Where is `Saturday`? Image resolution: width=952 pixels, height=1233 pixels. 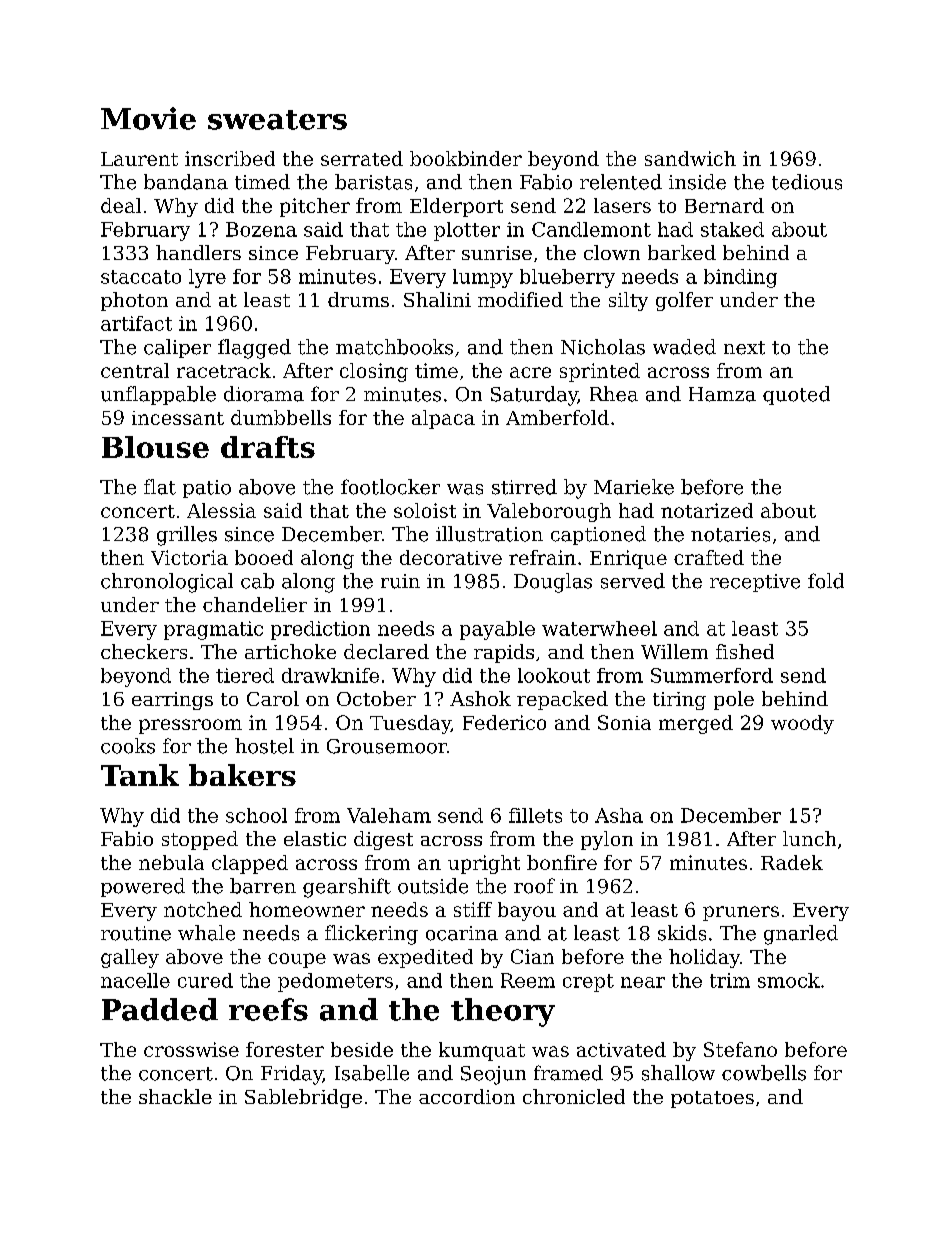
Saturday is located at coordinates (534, 396).
